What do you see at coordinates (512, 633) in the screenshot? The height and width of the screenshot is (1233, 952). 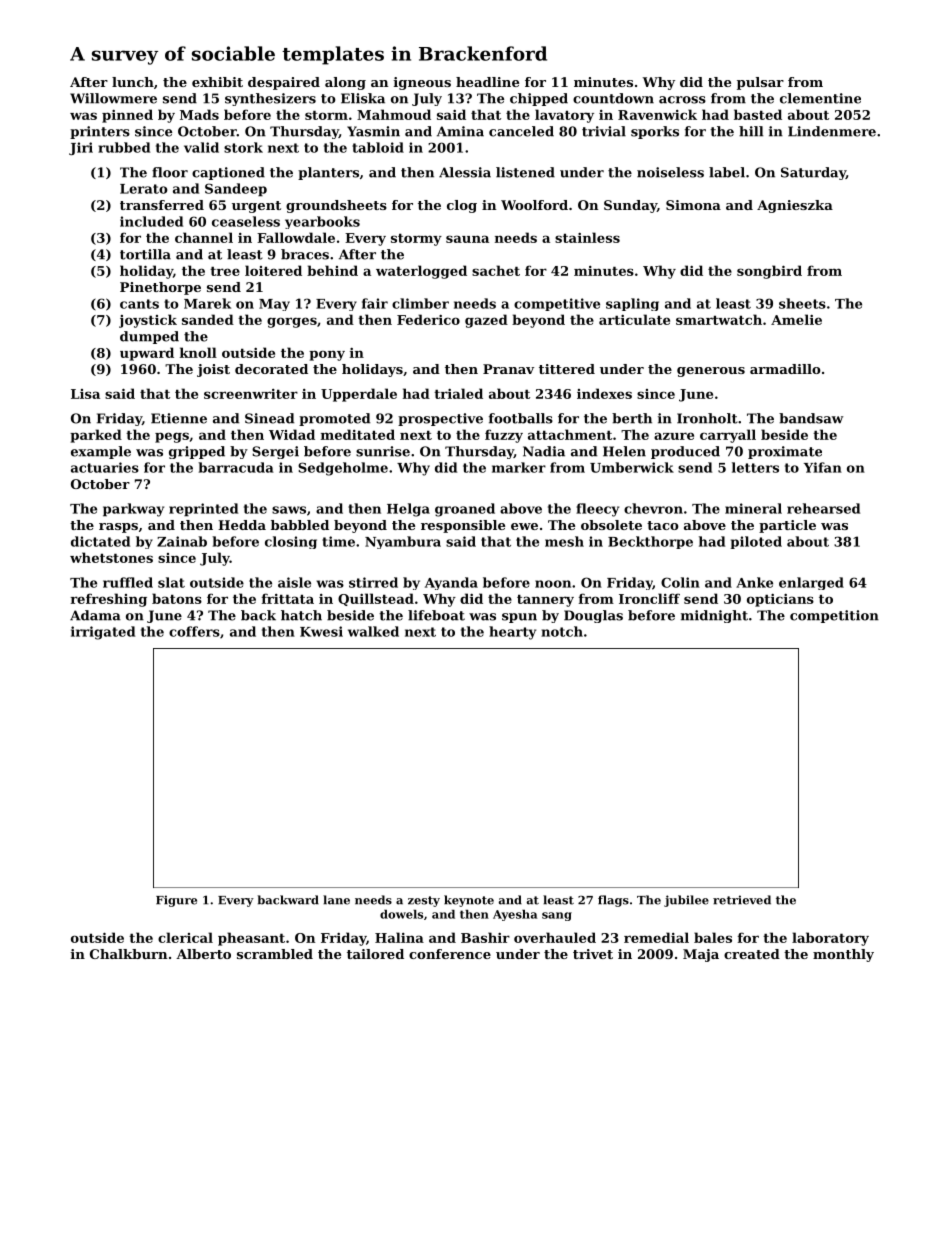 I see `hearty` at bounding box center [512, 633].
